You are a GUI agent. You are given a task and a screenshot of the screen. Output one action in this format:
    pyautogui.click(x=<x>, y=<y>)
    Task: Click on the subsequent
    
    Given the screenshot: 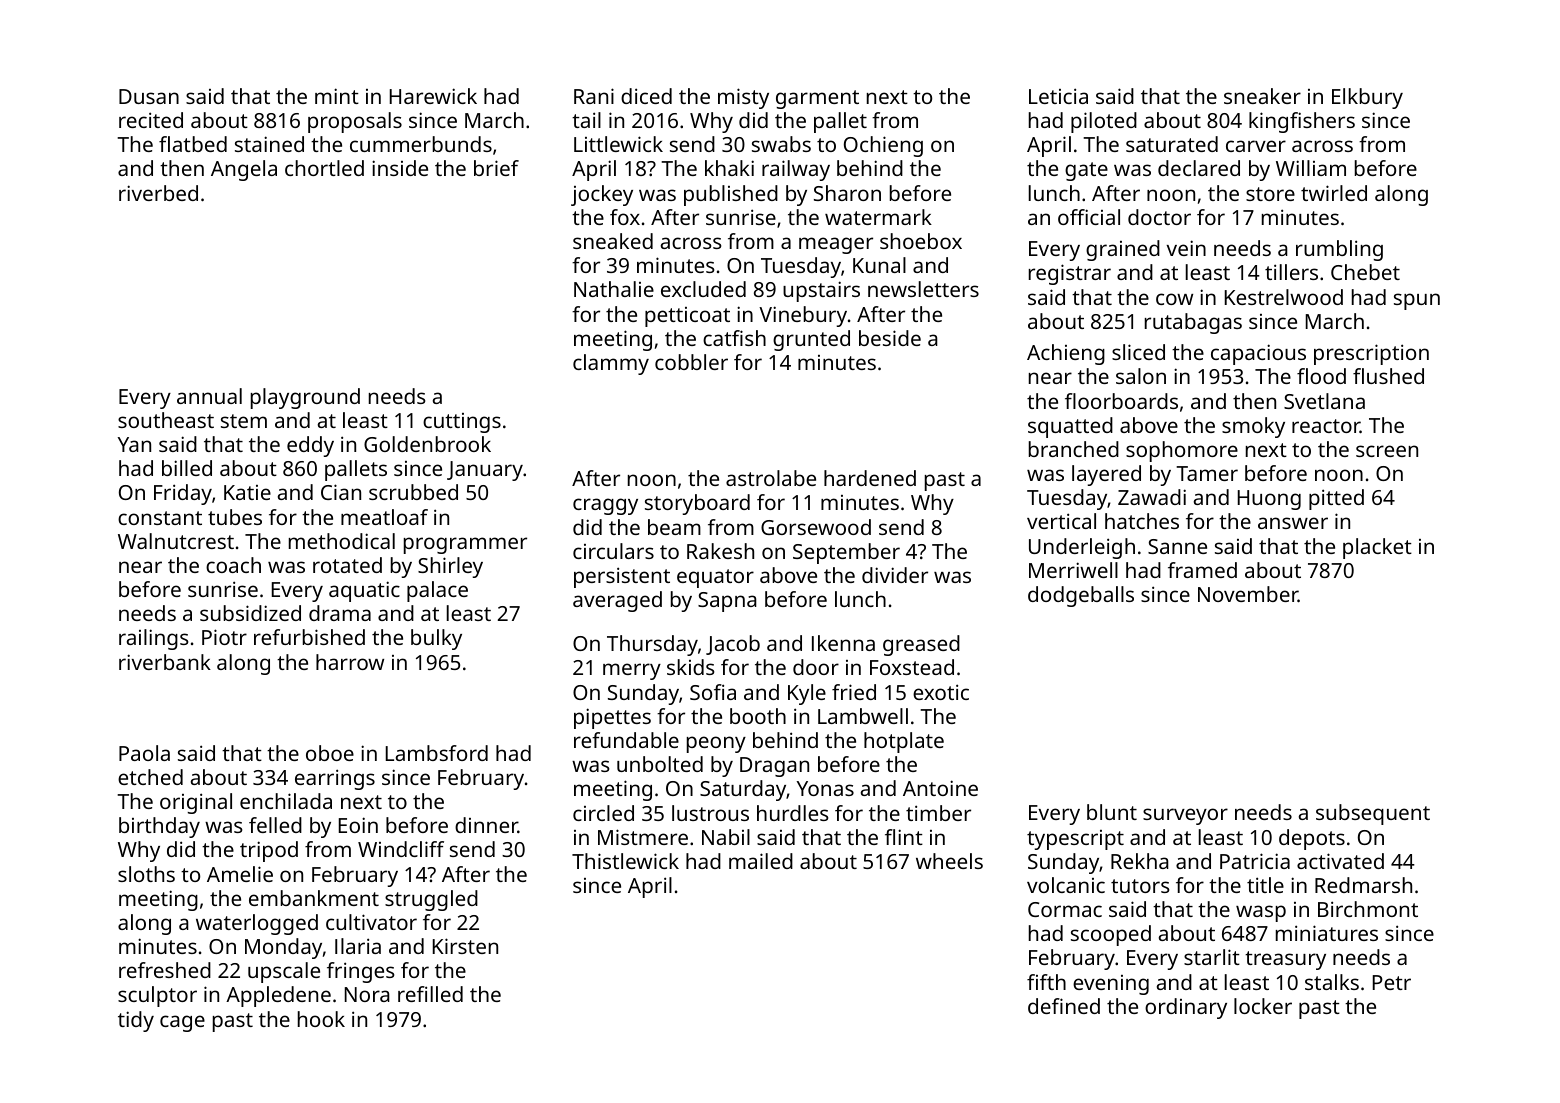 What is the action you would take?
    pyautogui.click(x=1373, y=814)
